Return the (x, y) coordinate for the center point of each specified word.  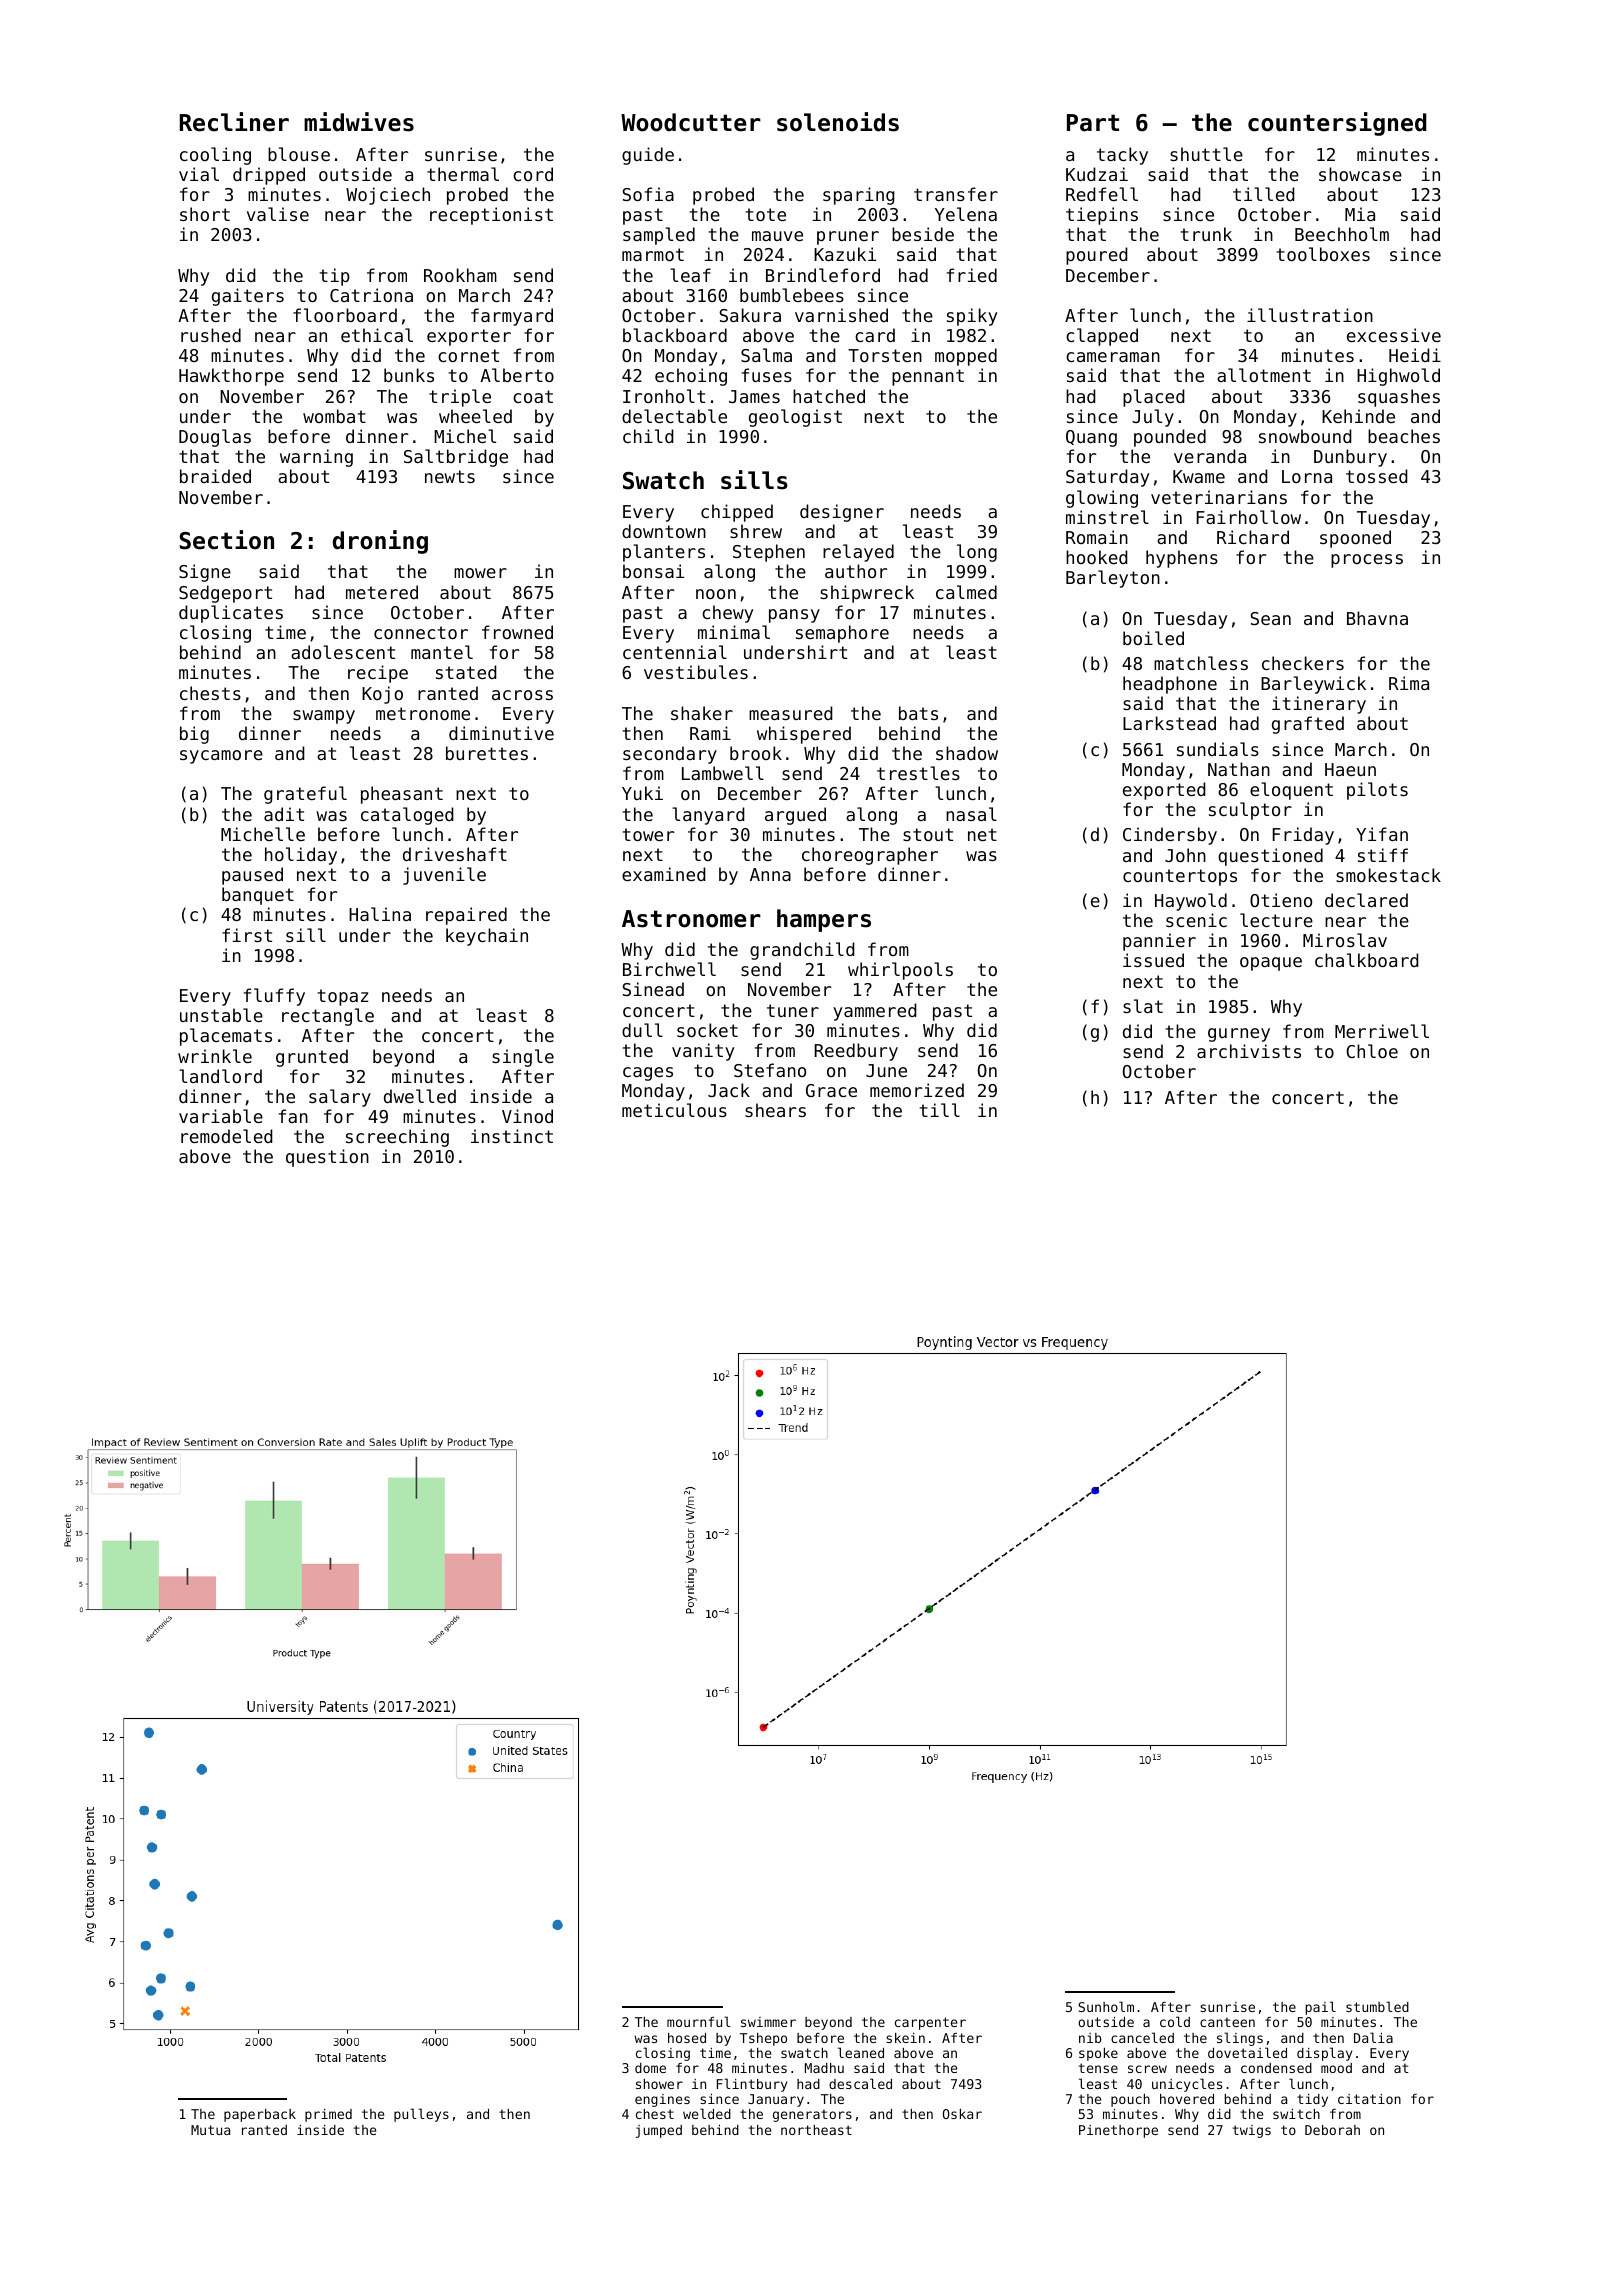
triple (460, 398)
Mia (1360, 214)
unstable (221, 1015)
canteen (1227, 2022)
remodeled (227, 1136)
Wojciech (388, 196)
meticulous (674, 1110)
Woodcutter (691, 122)
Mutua (210, 2130)
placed (1154, 398)
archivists (1249, 1051)
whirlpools (900, 971)
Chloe (1372, 1051)
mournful (699, 2021)
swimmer (768, 2022)
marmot (653, 254)
